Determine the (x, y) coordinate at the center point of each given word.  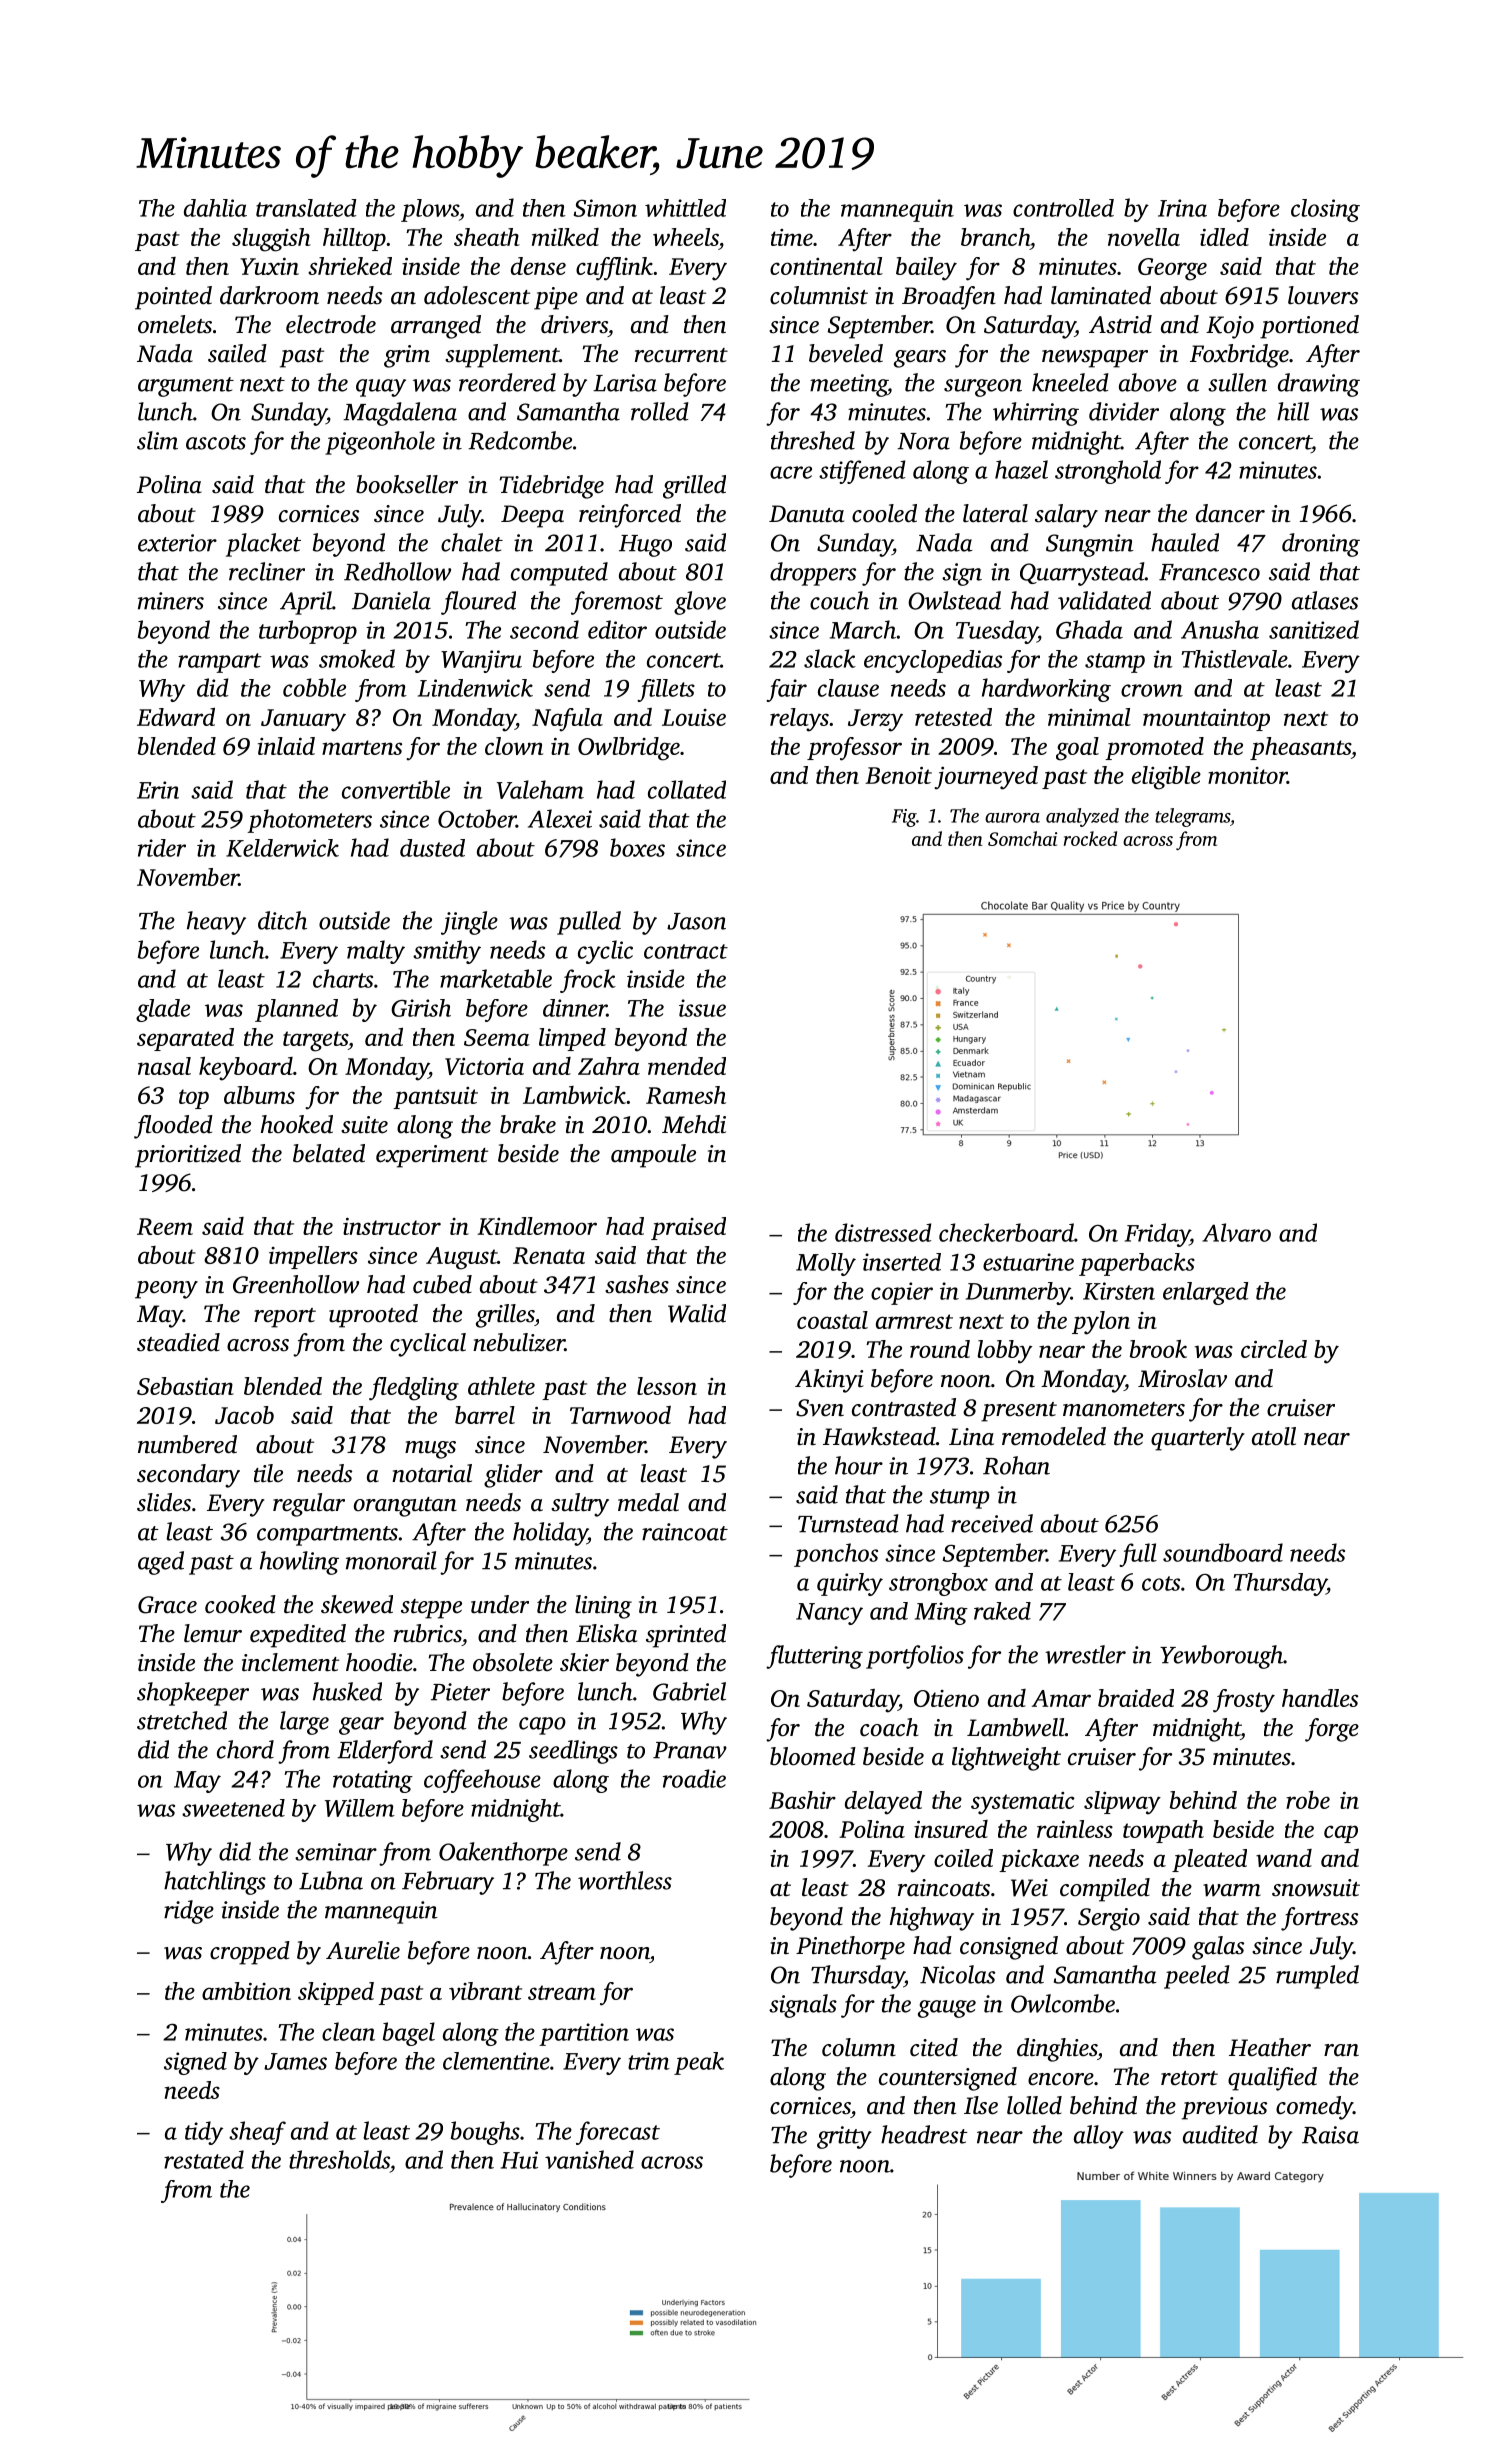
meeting (849, 385)
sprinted (686, 1636)
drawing (1319, 385)
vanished (589, 2159)
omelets (175, 324)
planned (296, 1010)
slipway (1122, 1803)
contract (686, 951)
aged (161, 1563)
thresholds (339, 2159)
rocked (1090, 838)
